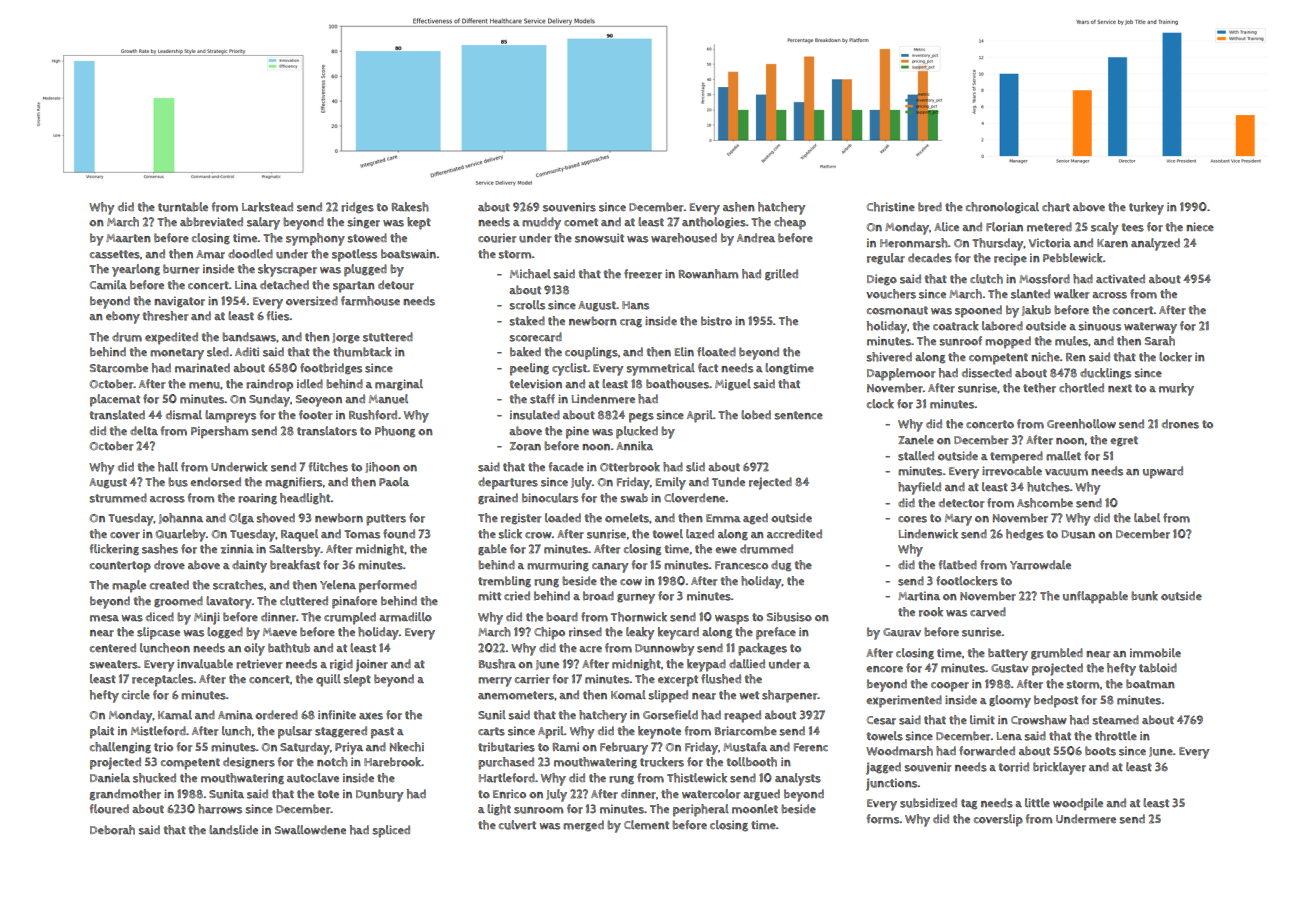 The width and height of the screenshot is (1308, 924). Describe the element at coordinates (987, 373) in the screenshot. I see `dissected` at that location.
